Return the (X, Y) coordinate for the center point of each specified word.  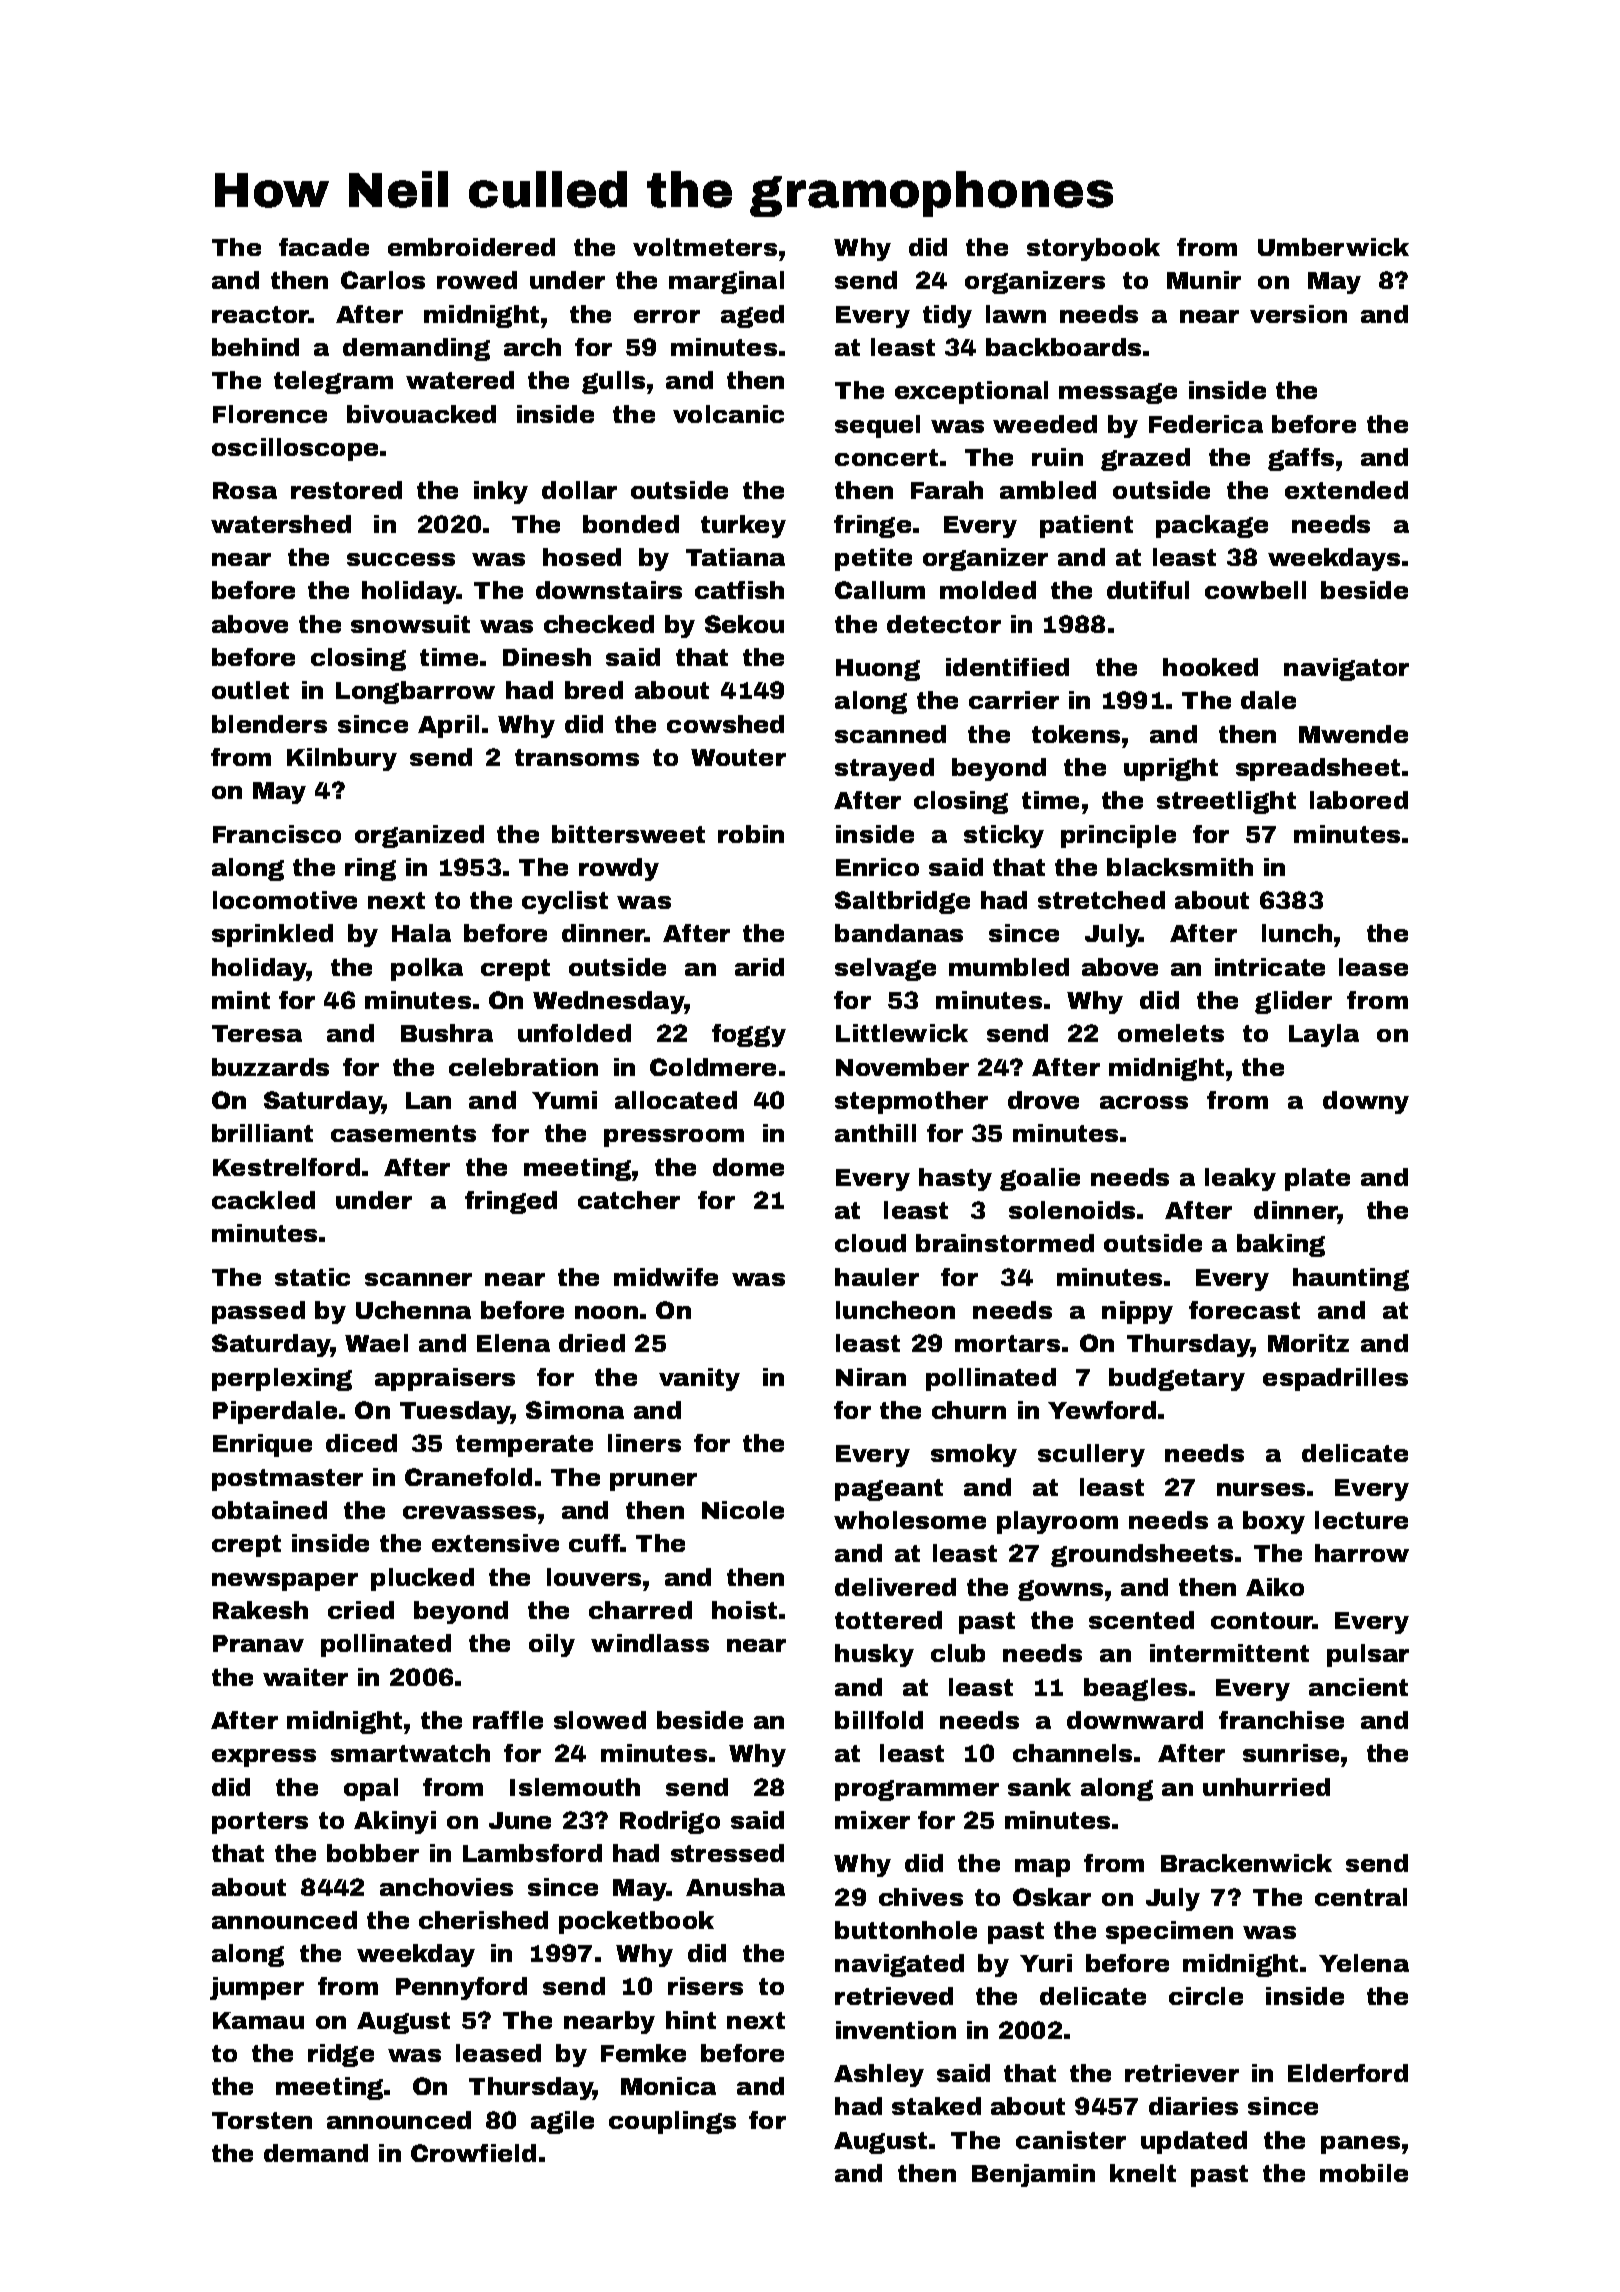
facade (324, 247)
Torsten (262, 2120)
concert (886, 457)
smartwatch (410, 1753)
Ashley (879, 2075)
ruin (1057, 457)
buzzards (270, 1067)
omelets (1171, 1033)
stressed (727, 1853)
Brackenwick (1246, 1863)
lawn (1016, 314)
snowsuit (410, 624)
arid (759, 967)
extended (1346, 490)
